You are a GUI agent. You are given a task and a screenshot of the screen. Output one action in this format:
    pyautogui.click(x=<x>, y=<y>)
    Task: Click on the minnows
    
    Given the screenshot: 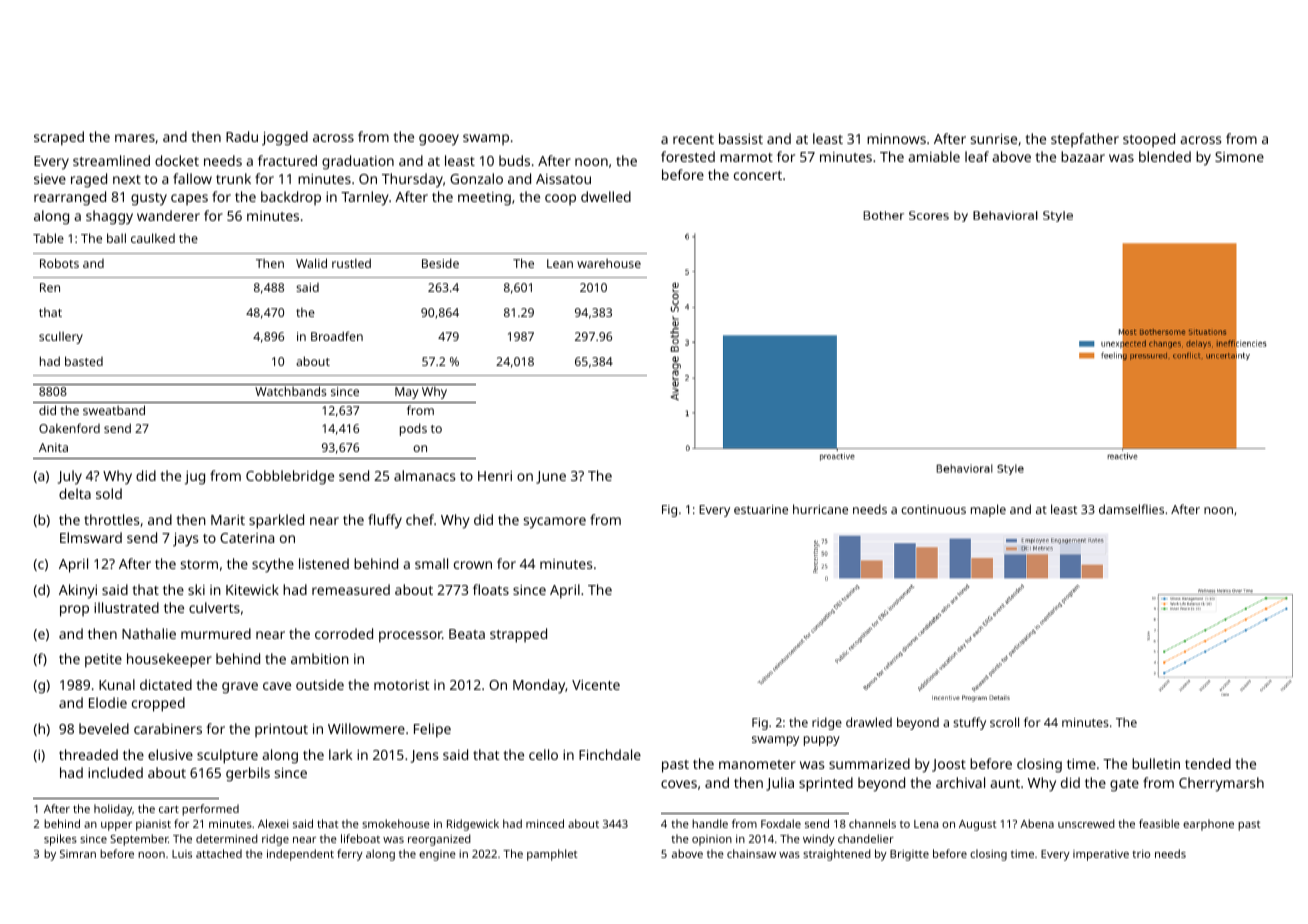 What is the action you would take?
    pyautogui.click(x=896, y=139)
